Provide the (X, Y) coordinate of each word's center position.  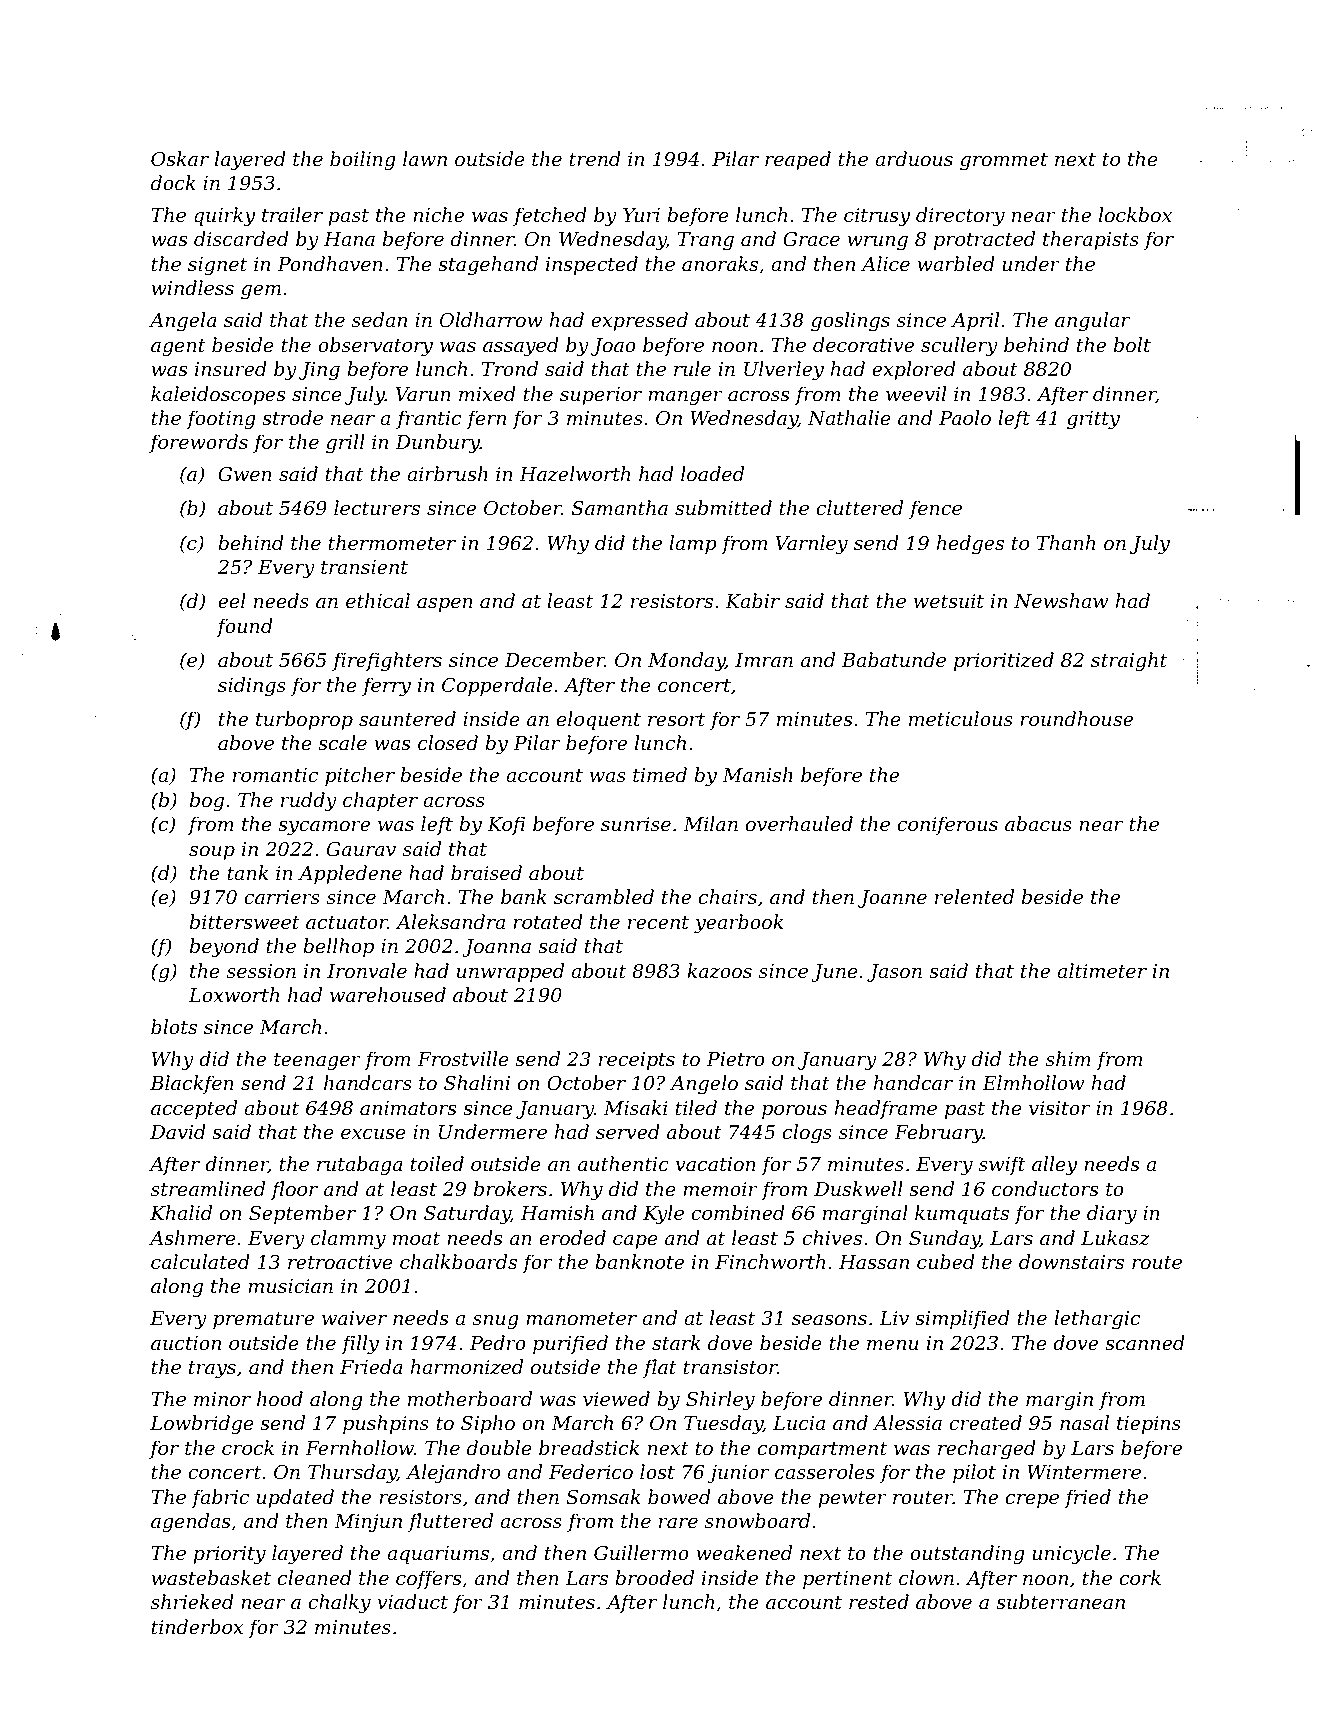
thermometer (392, 542)
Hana (349, 239)
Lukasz (1115, 1238)
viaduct (412, 1601)
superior (601, 396)
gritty (1093, 420)
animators (408, 1108)
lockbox (1135, 214)
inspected (592, 265)
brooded (654, 1577)
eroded (573, 1237)
